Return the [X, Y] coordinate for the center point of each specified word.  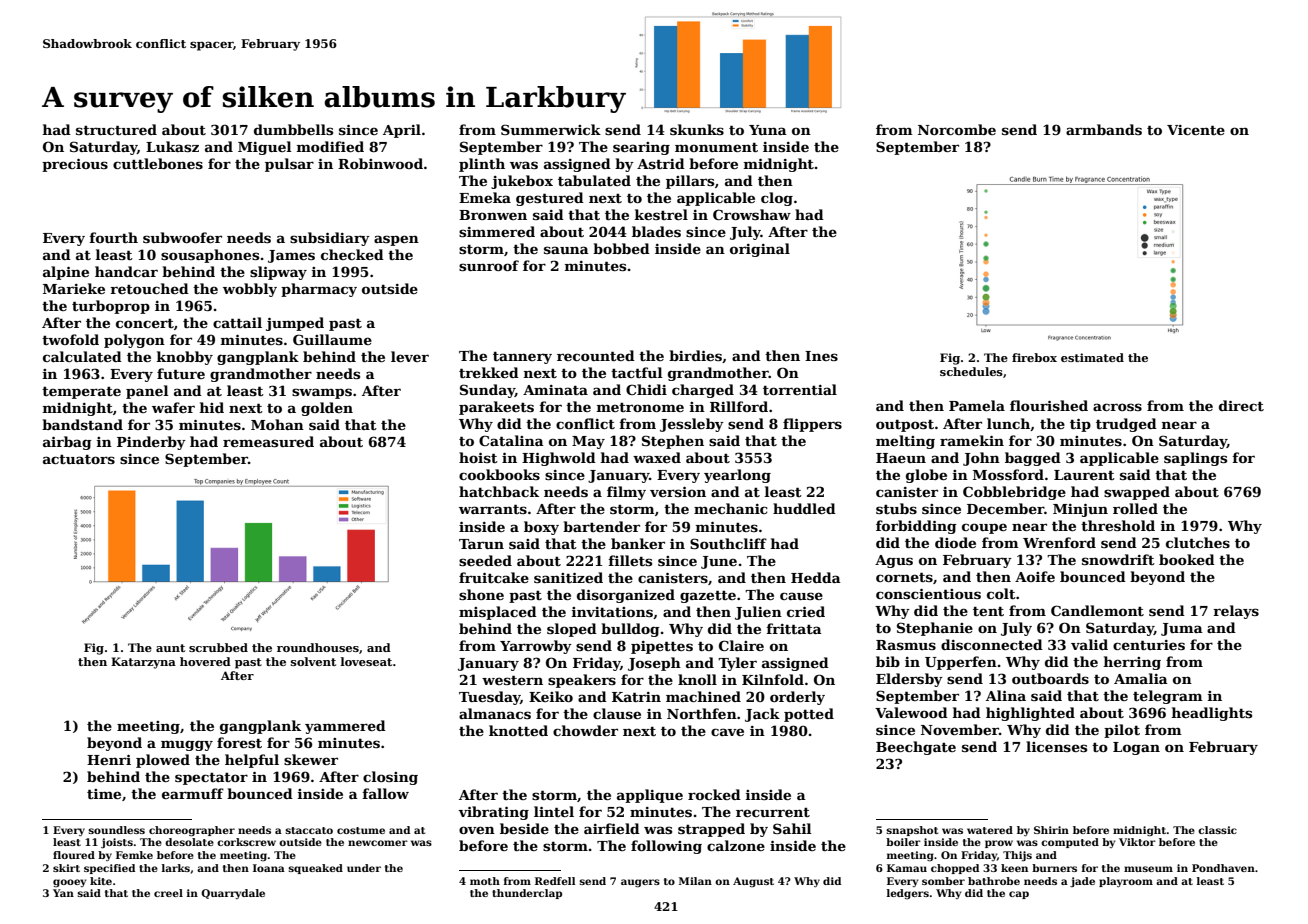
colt [1001, 593]
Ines [821, 356]
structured [116, 129]
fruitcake [494, 577]
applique [650, 796]
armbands [1104, 129]
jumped [295, 324]
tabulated [594, 180]
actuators [79, 459]
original [760, 250]
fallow [385, 793]
